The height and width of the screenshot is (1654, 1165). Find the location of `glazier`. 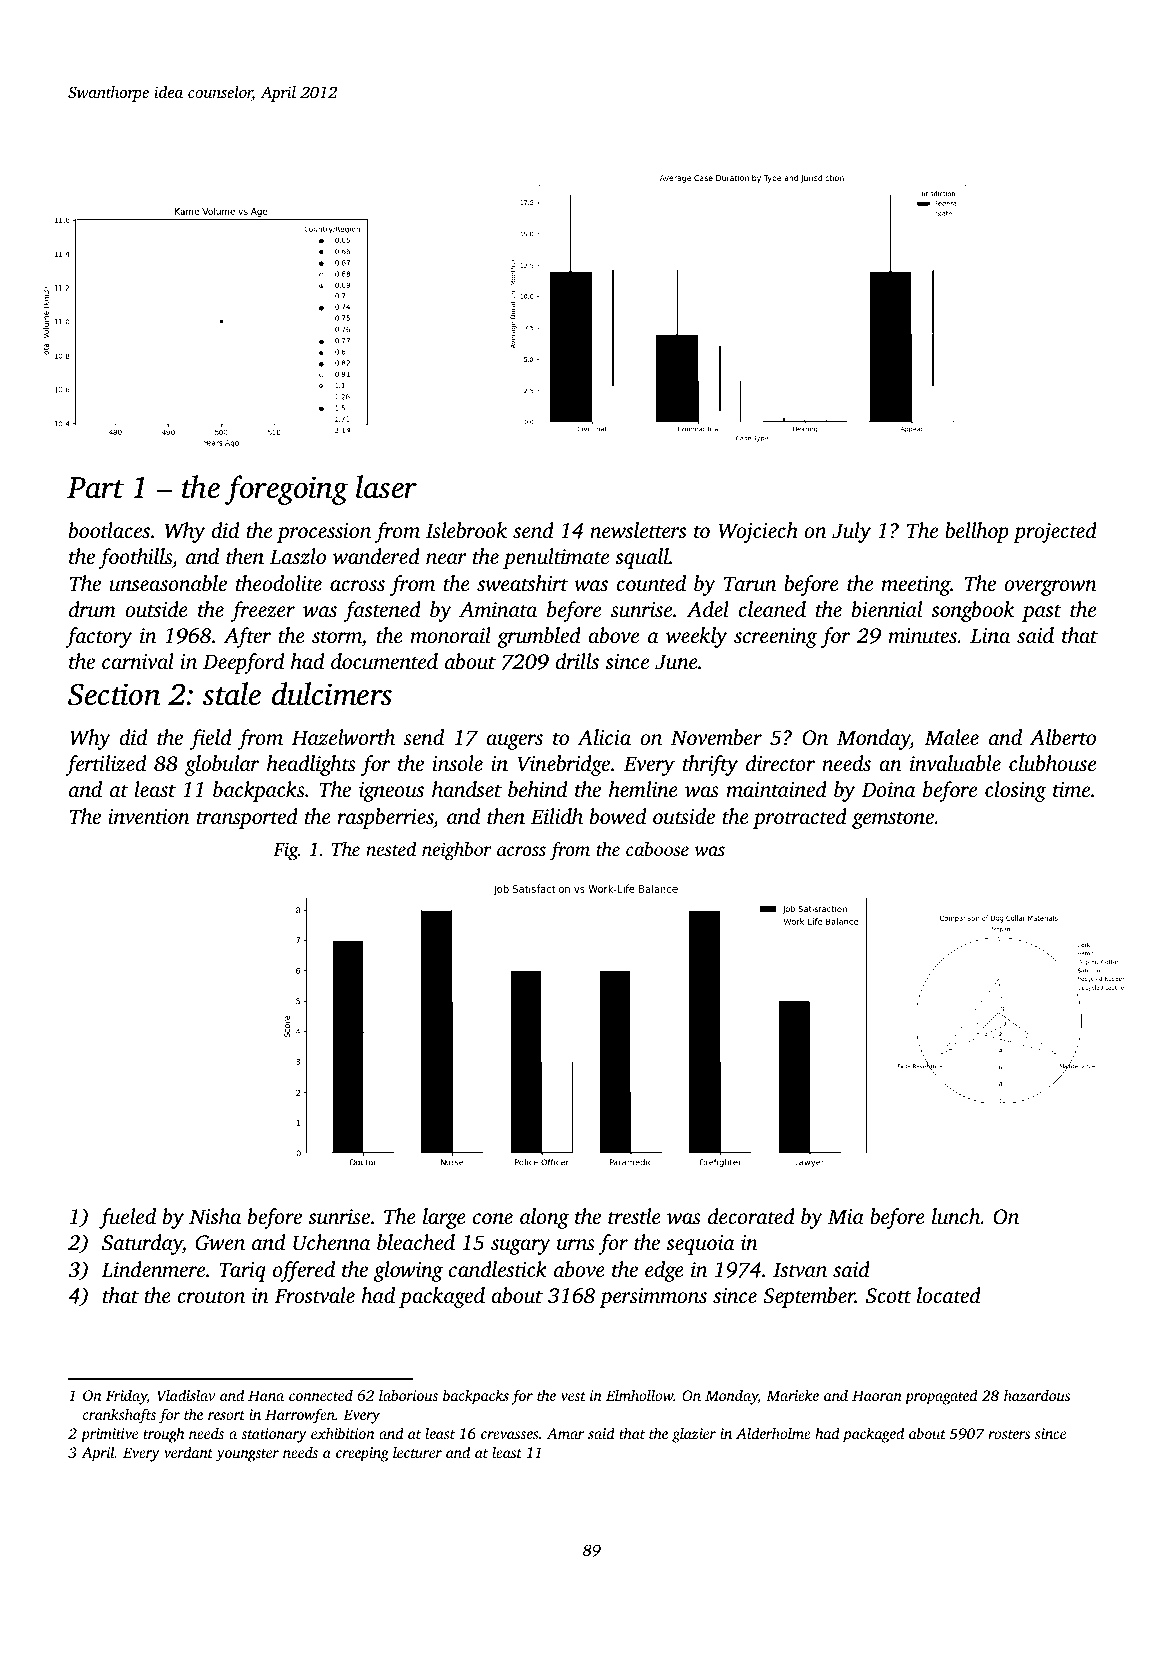

glazier is located at coordinates (694, 1435).
